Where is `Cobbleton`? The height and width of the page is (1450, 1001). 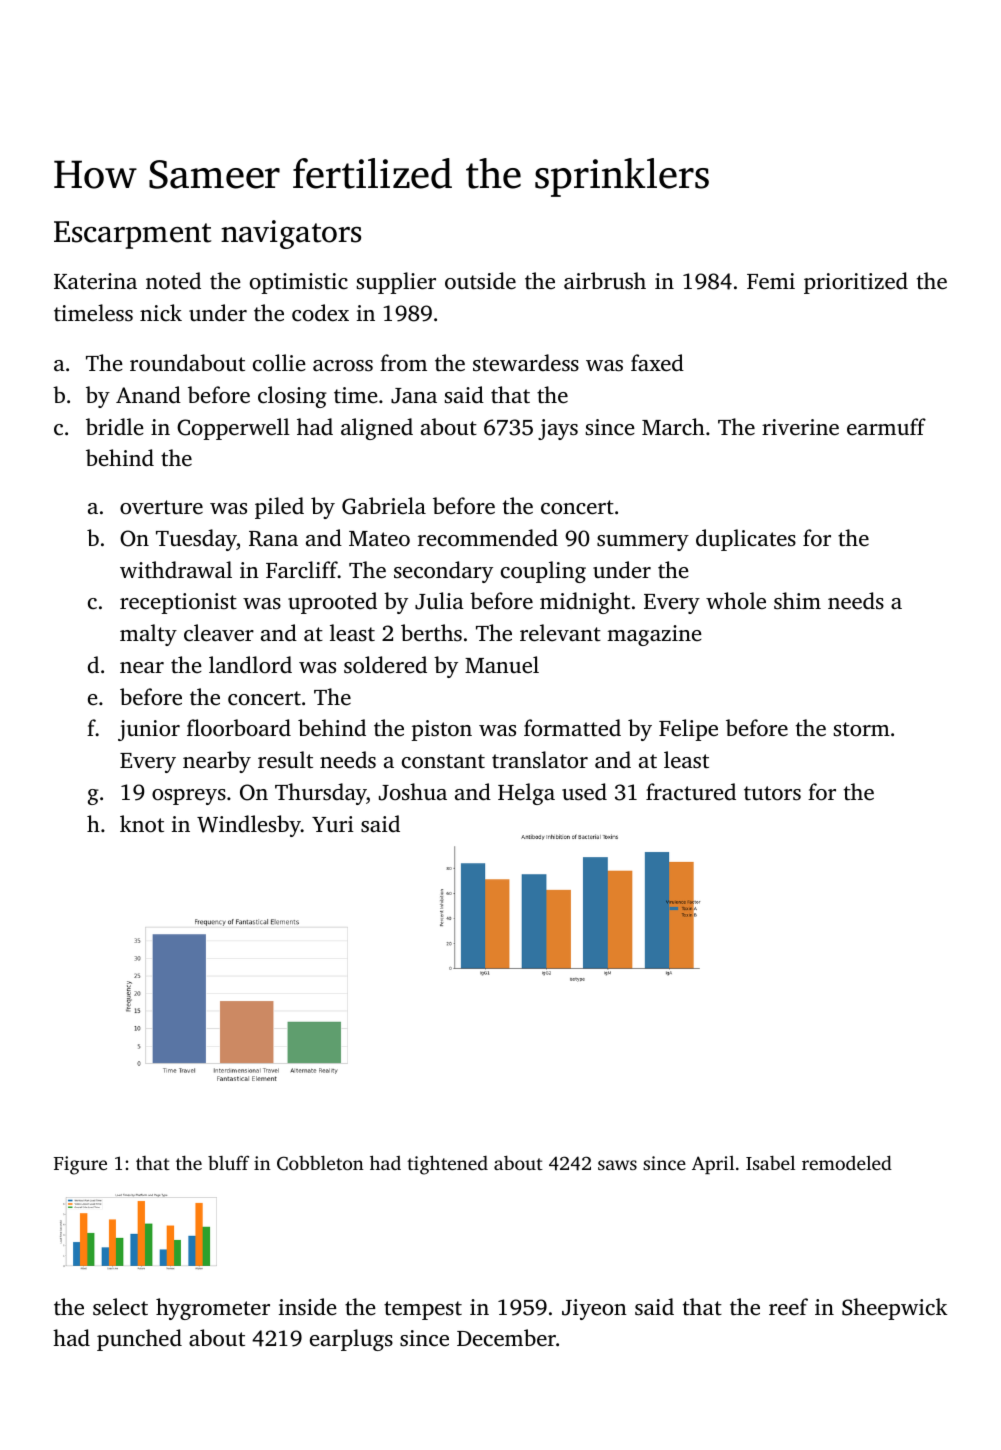
Cobbleton is located at coordinates (320, 1163).
